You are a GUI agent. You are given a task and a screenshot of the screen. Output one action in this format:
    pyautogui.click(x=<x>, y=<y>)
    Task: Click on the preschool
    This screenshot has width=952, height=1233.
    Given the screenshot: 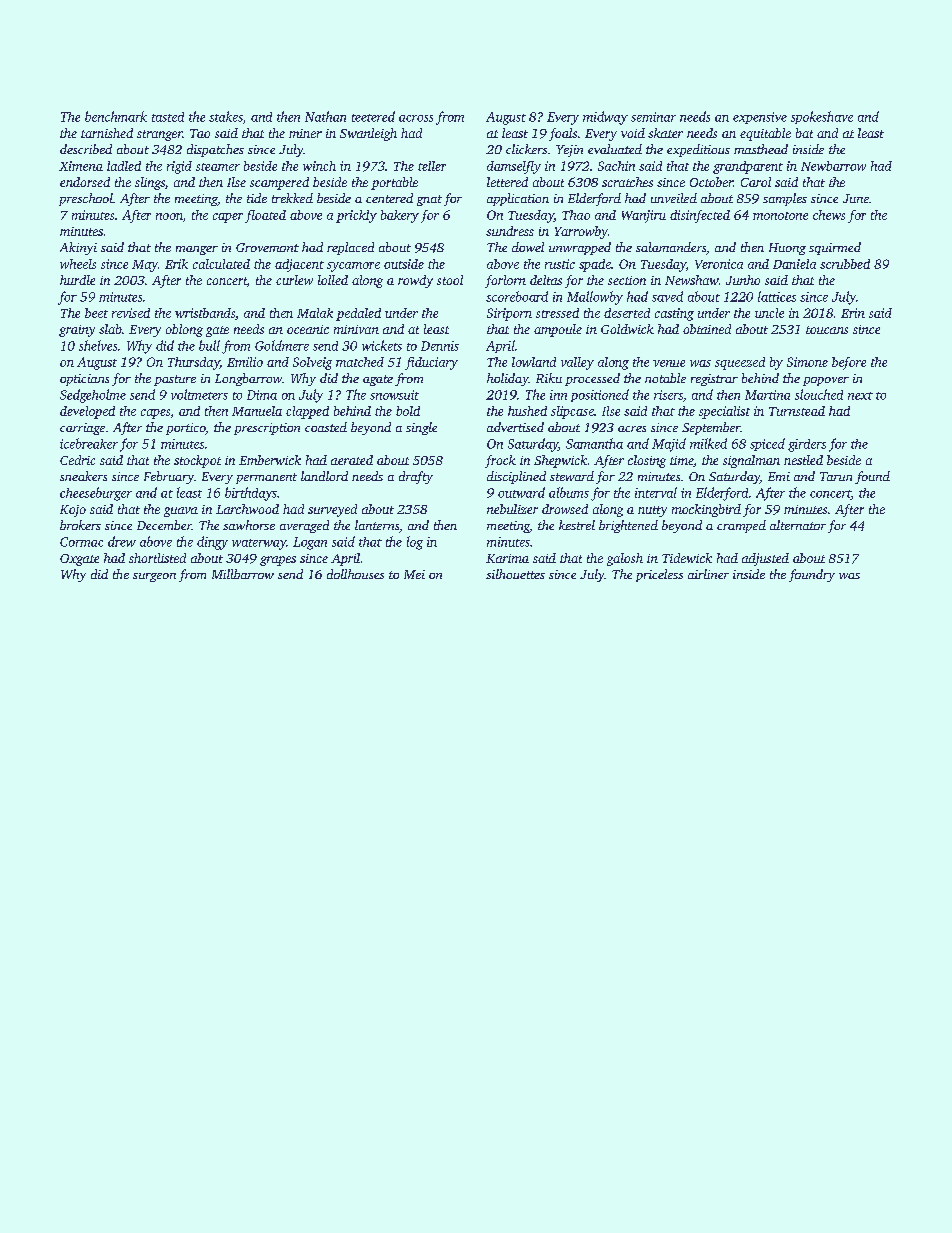 What is the action you would take?
    pyautogui.click(x=86, y=199)
